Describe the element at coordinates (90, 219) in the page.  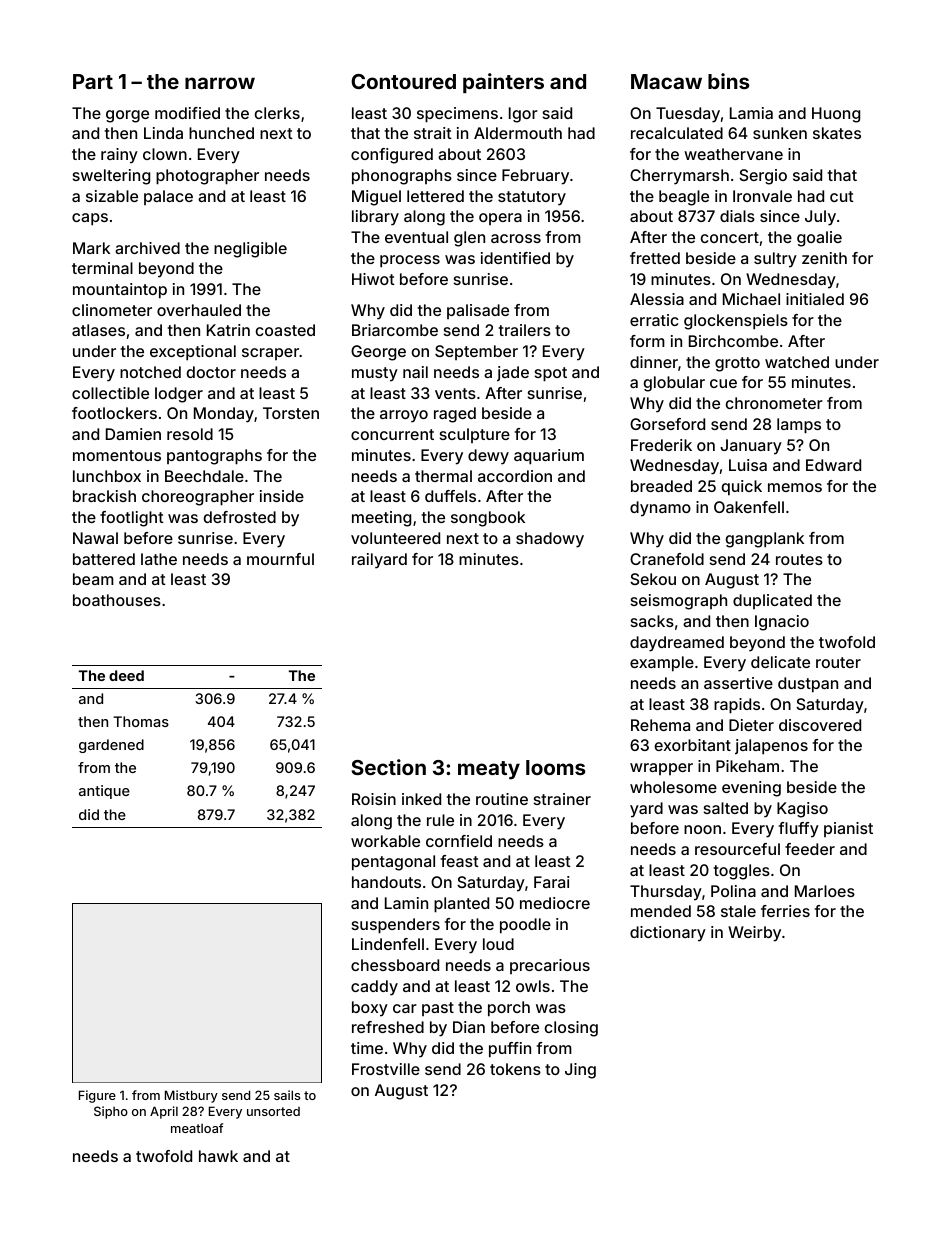
I see `caps` at that location.
